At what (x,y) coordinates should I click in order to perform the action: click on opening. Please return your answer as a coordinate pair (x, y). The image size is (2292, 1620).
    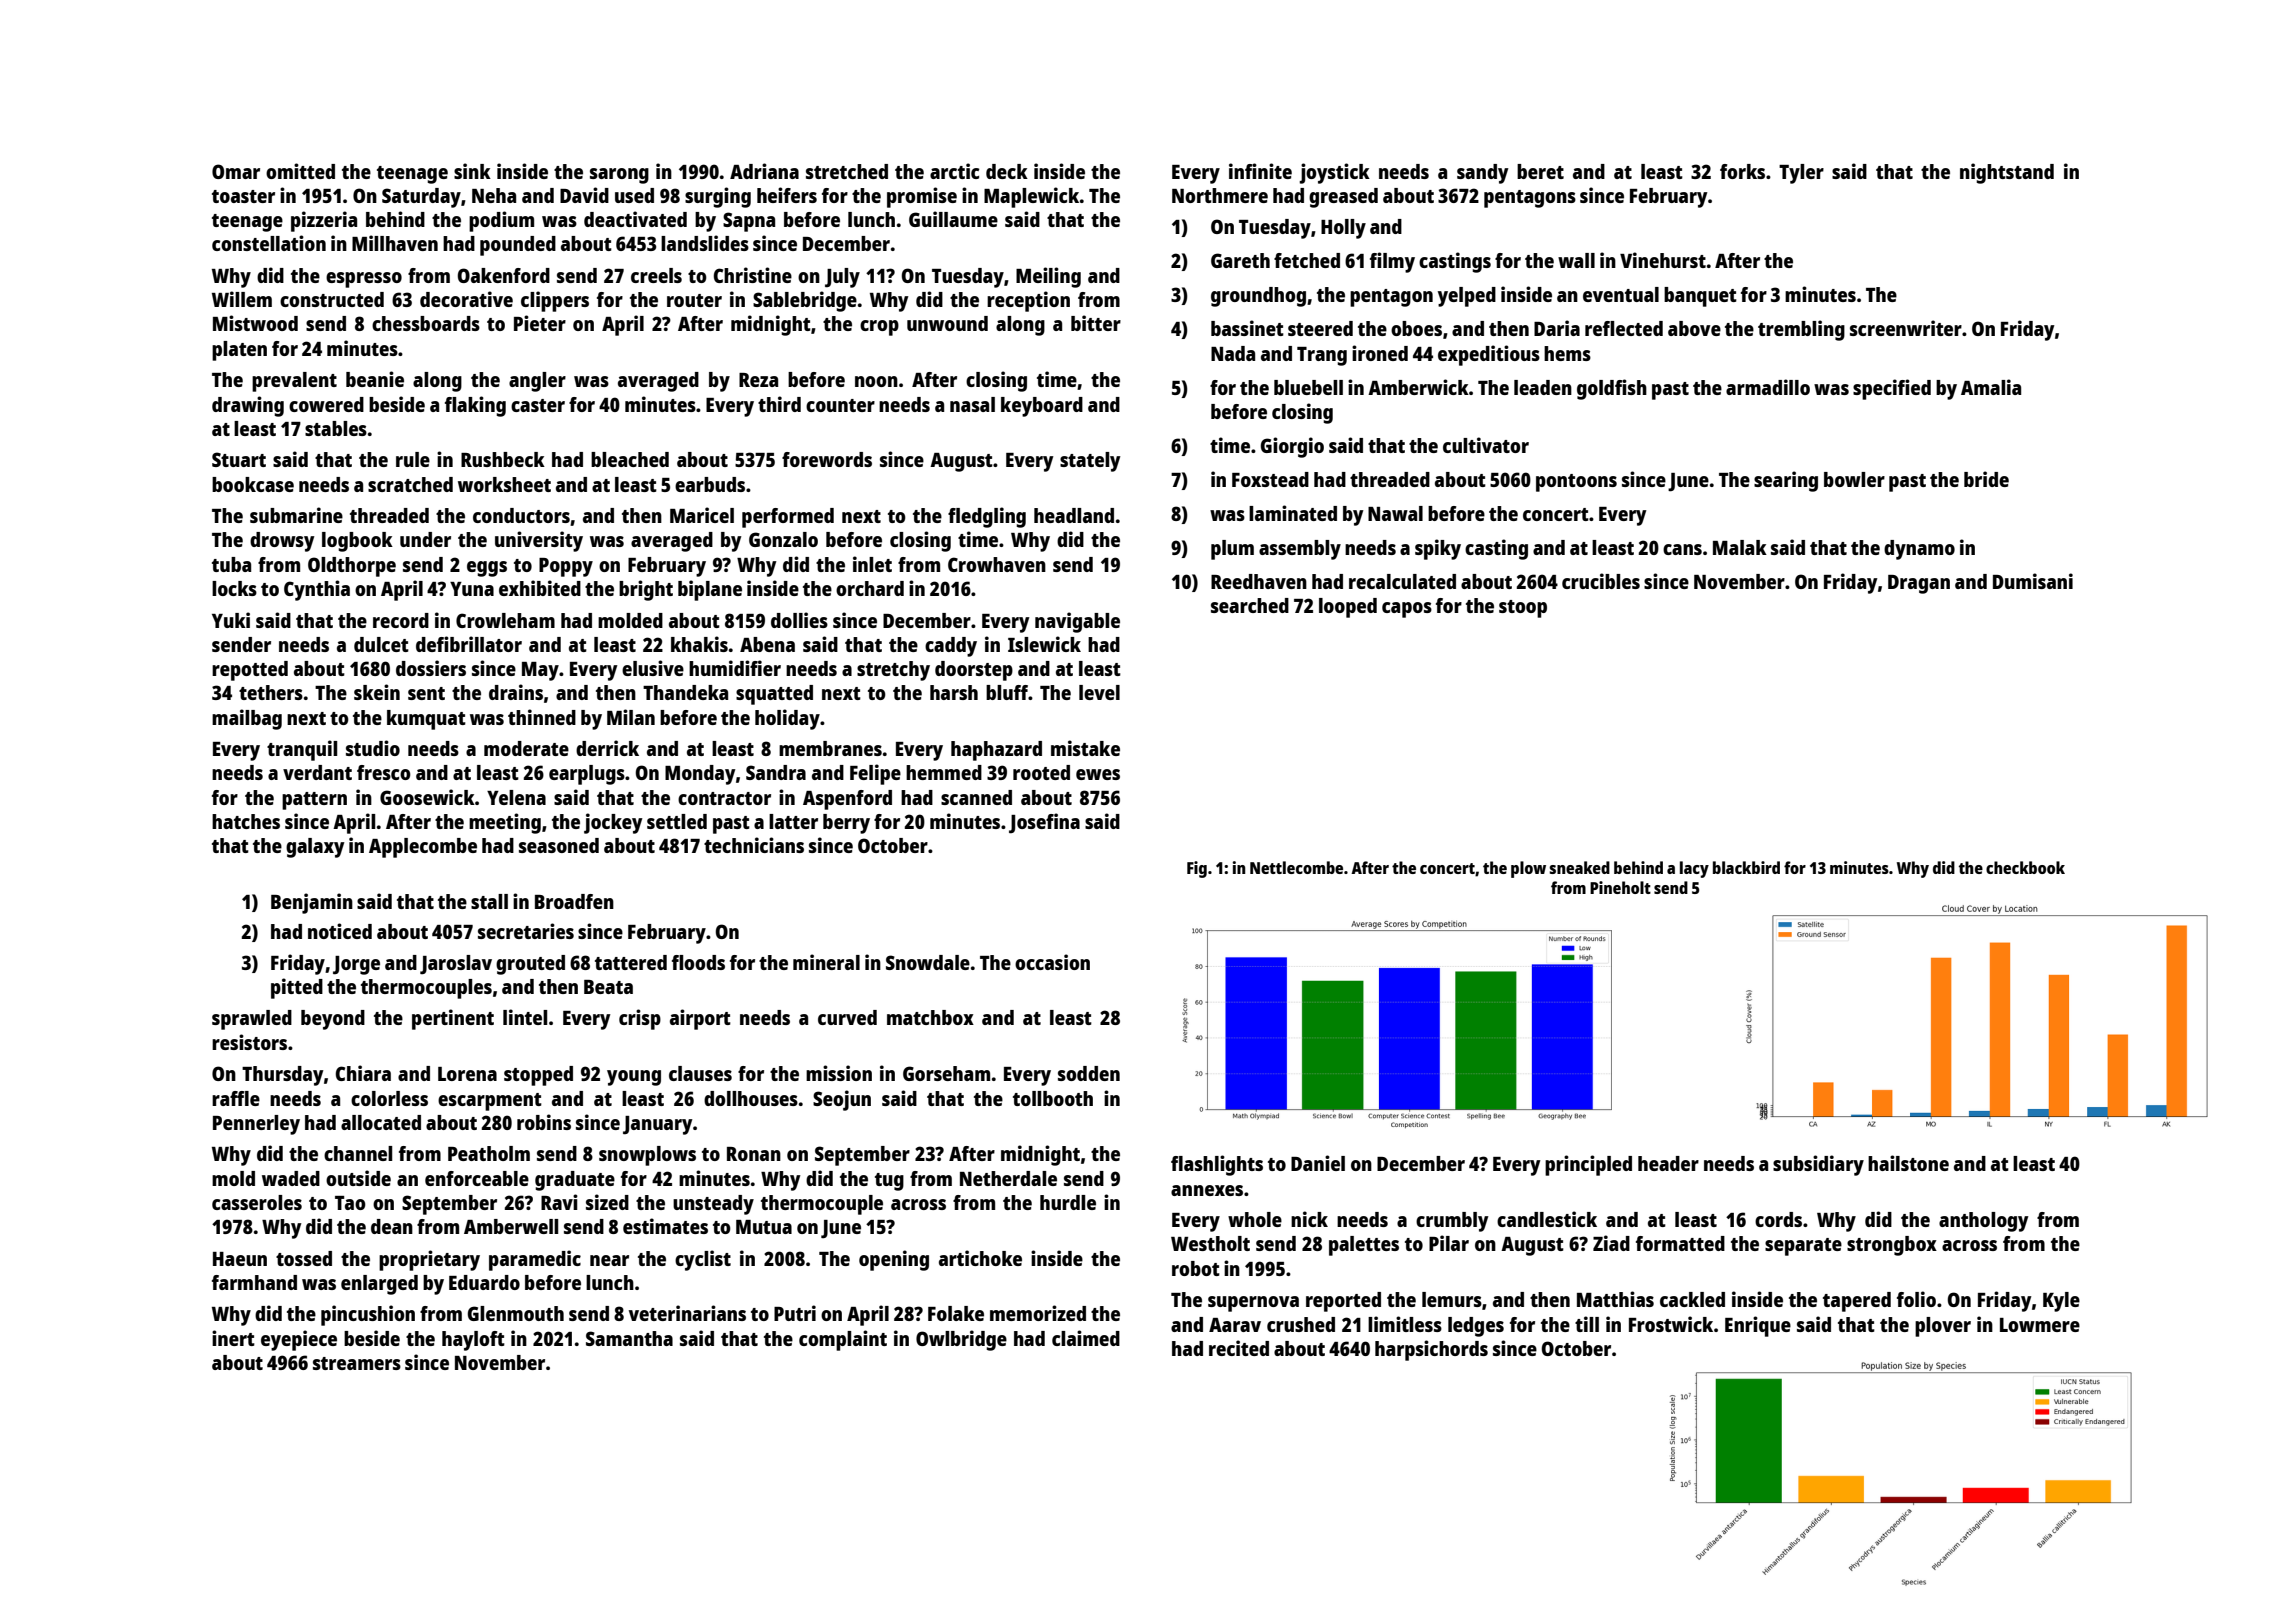
    Looking at the image, I should click on (894, 1260).
